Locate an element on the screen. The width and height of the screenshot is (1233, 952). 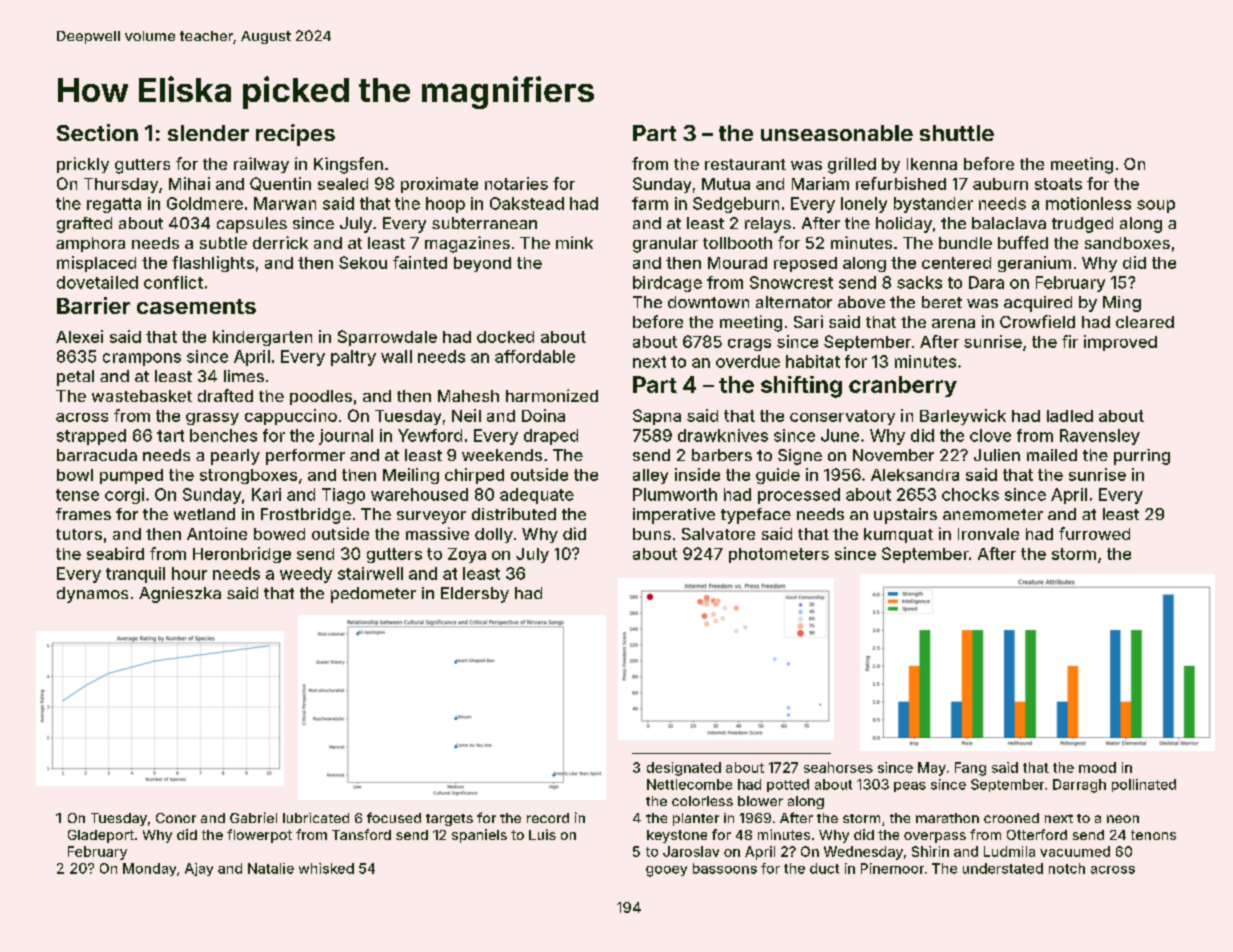
Crowfield is located at coordinates (1037, 321).
